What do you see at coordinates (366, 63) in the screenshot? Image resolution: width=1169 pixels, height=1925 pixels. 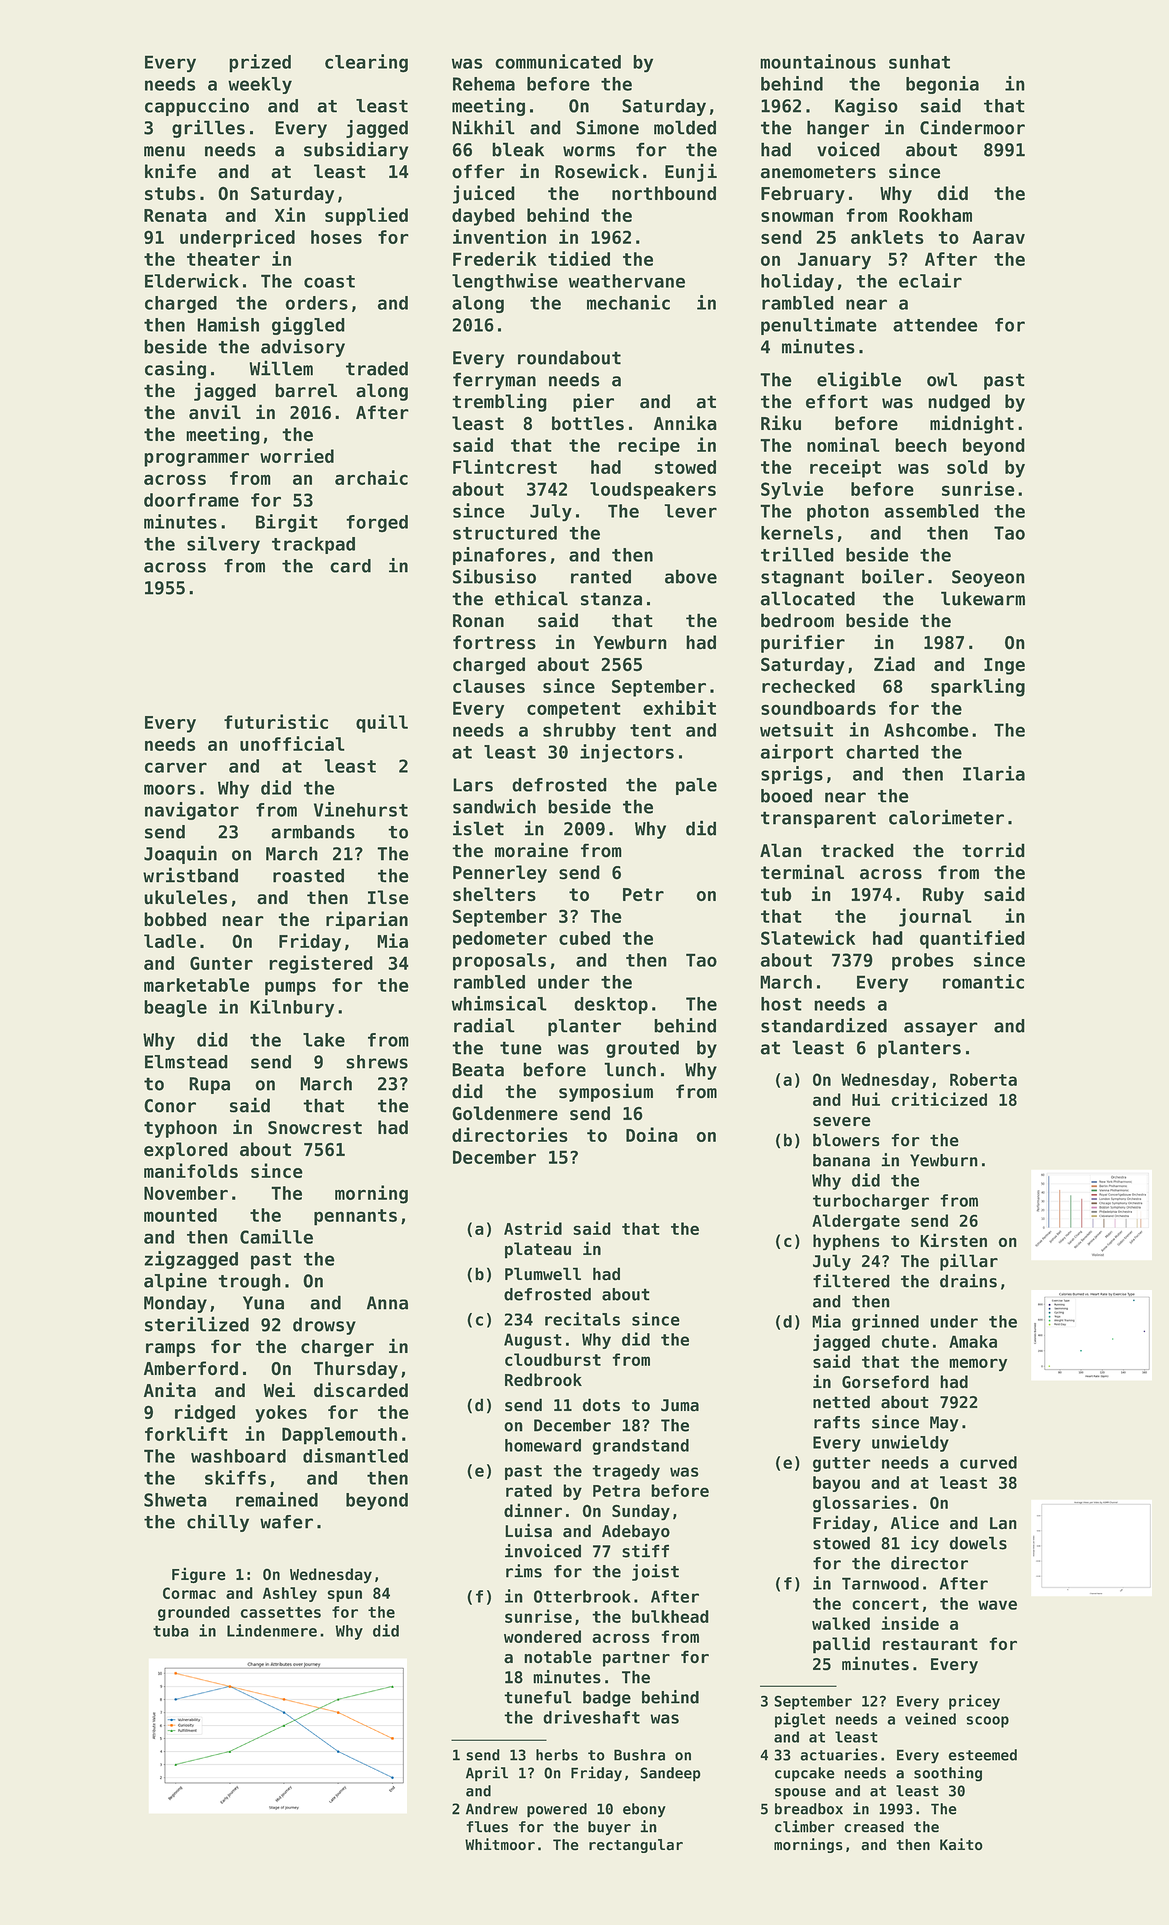 I see `clearing` at bounding box center [366, 63].
